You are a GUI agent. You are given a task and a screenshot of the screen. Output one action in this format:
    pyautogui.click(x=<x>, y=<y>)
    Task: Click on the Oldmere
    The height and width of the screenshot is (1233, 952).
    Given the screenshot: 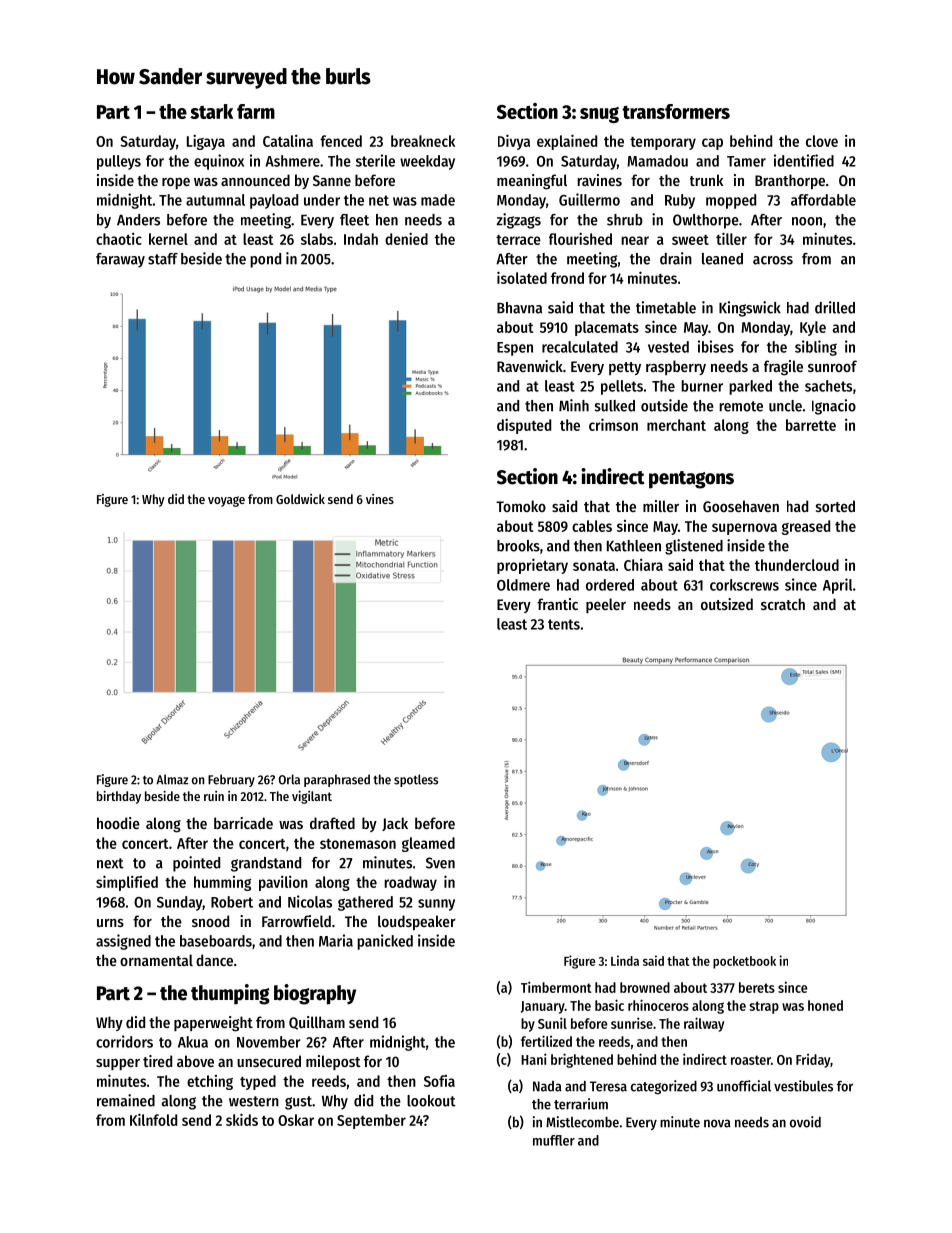 What is the action you would take?
    pyautogui.click(x=523, y=585)
